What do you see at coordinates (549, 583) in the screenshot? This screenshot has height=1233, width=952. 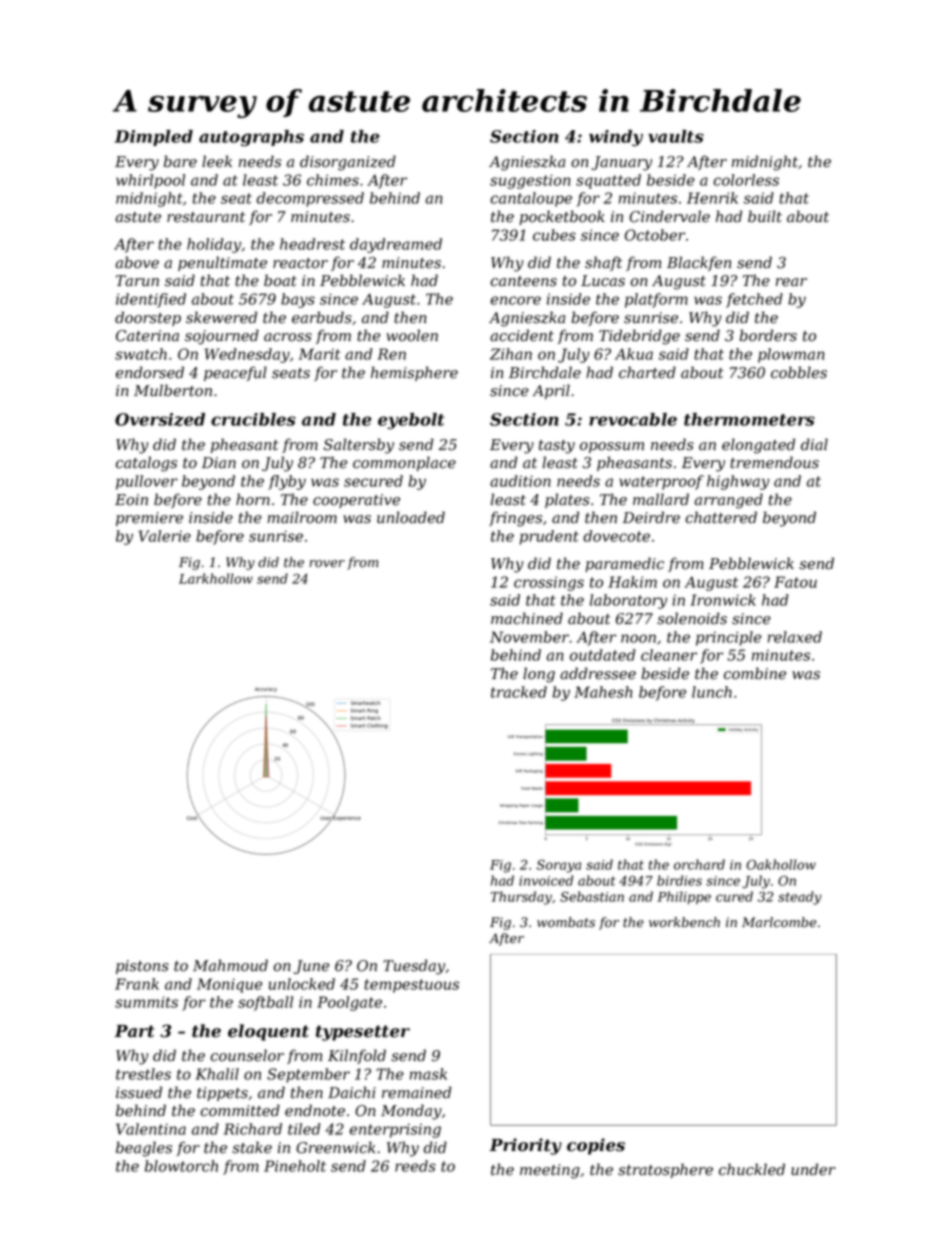 I see `crossings` at bounding box center [549, 583].
